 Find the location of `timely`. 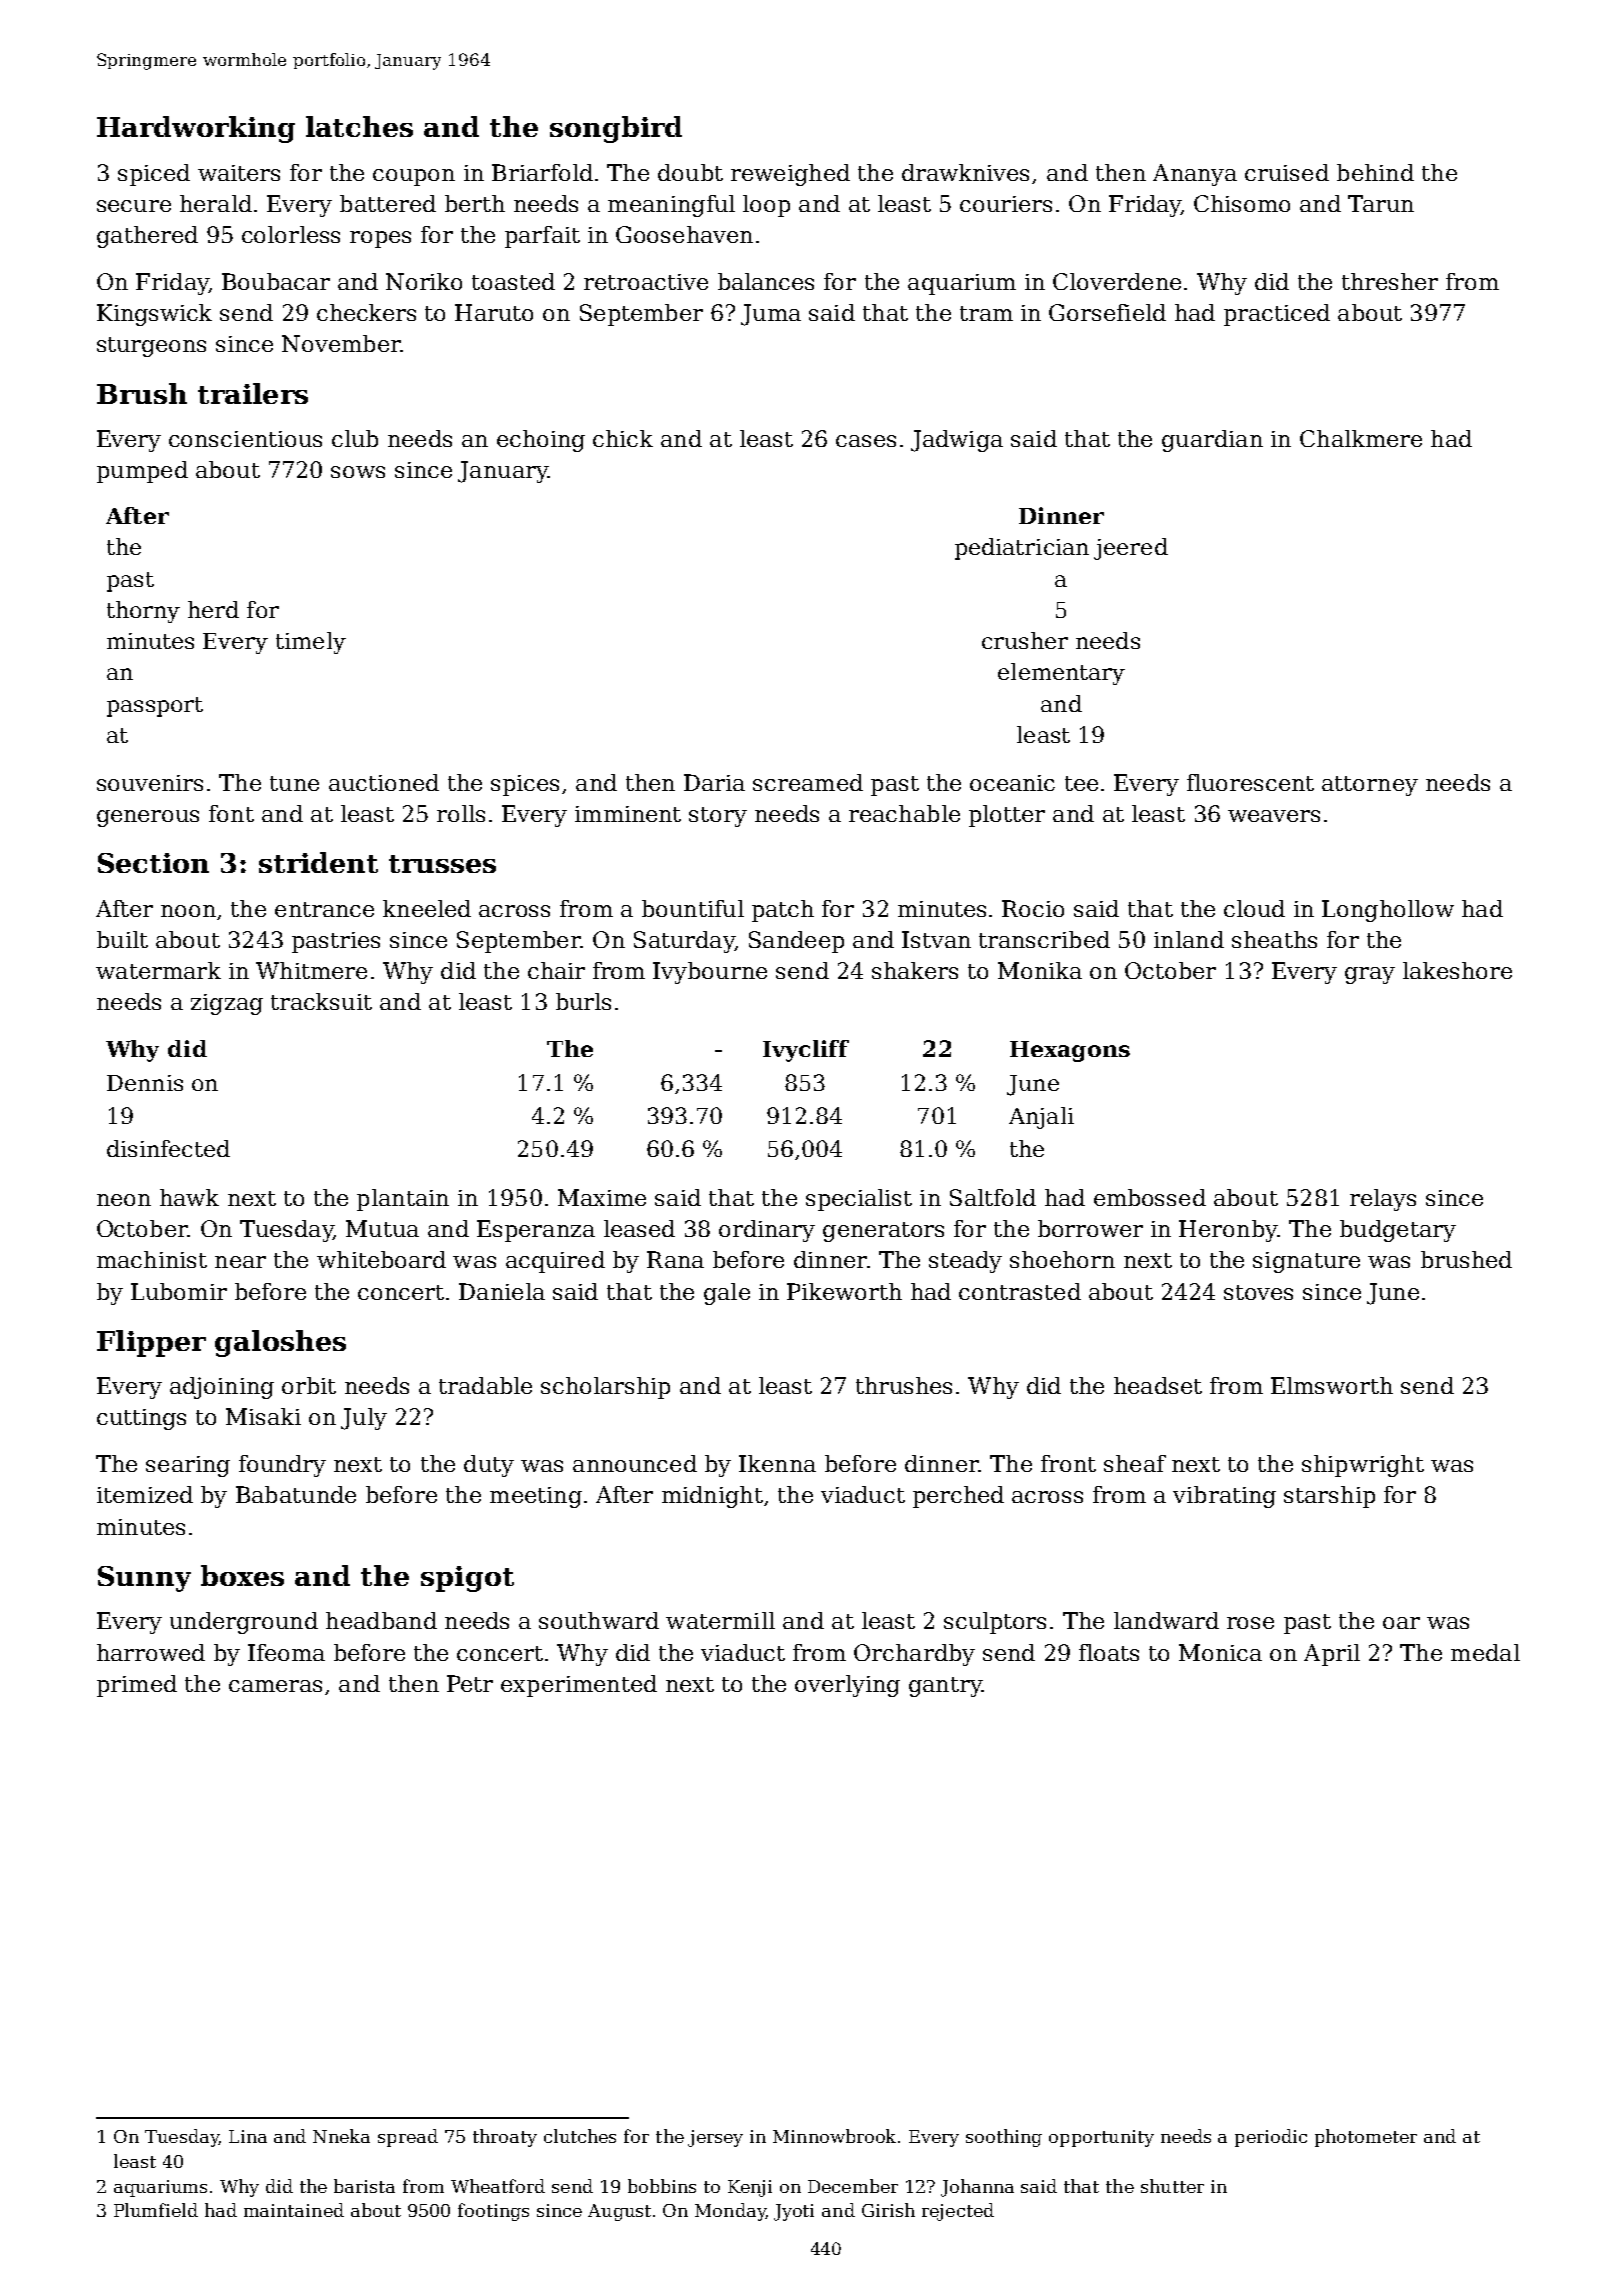

timely is located at coordinates (311, 643).
